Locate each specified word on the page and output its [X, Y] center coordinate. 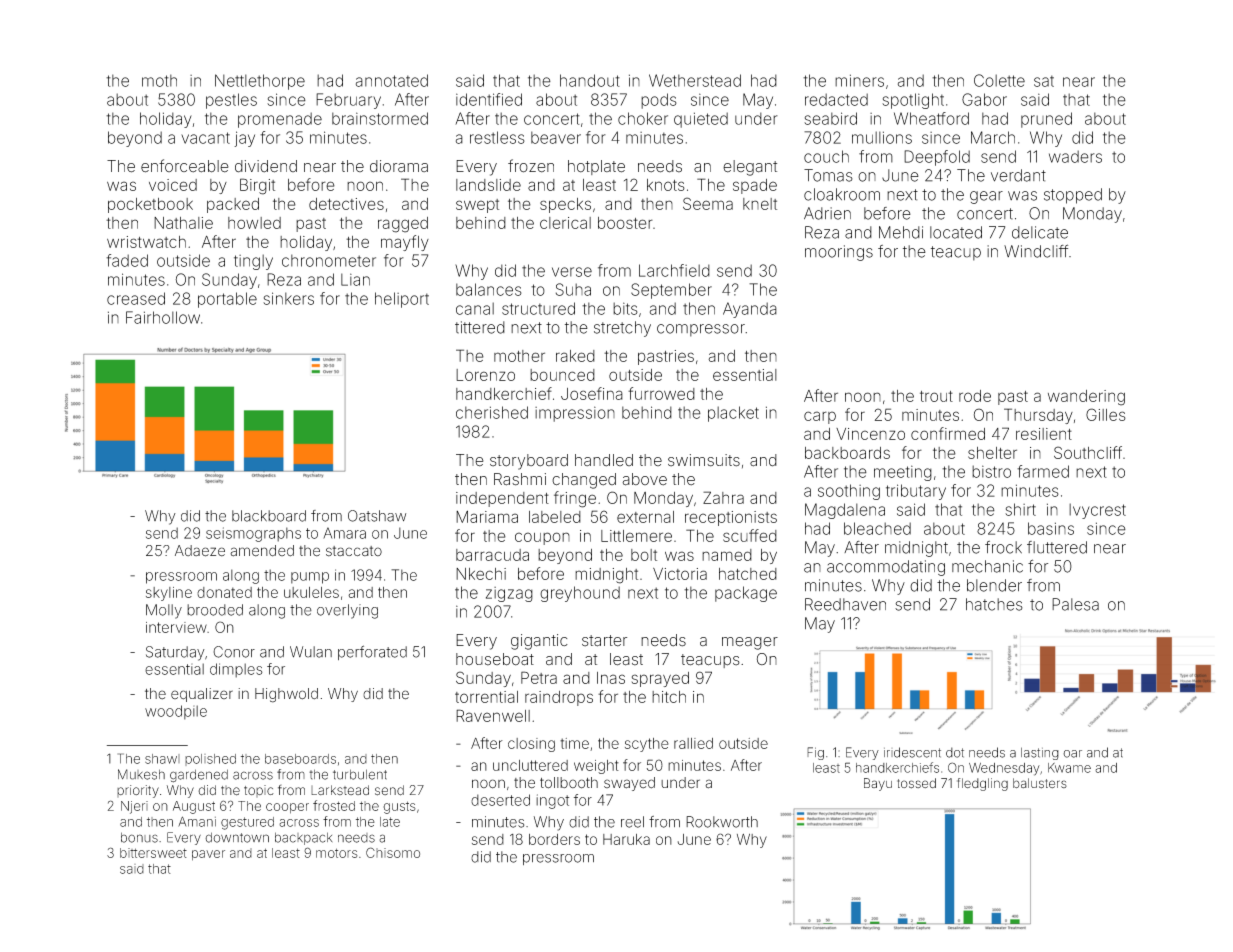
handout [590, 80]
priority [138, 791]
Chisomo [393, 852]
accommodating [886, 568]
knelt [760, 204]
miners [859, 80]
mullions [882, 137]
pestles [231, 101]
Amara [344, 533]
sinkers [288, 298]
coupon [542, 538]
